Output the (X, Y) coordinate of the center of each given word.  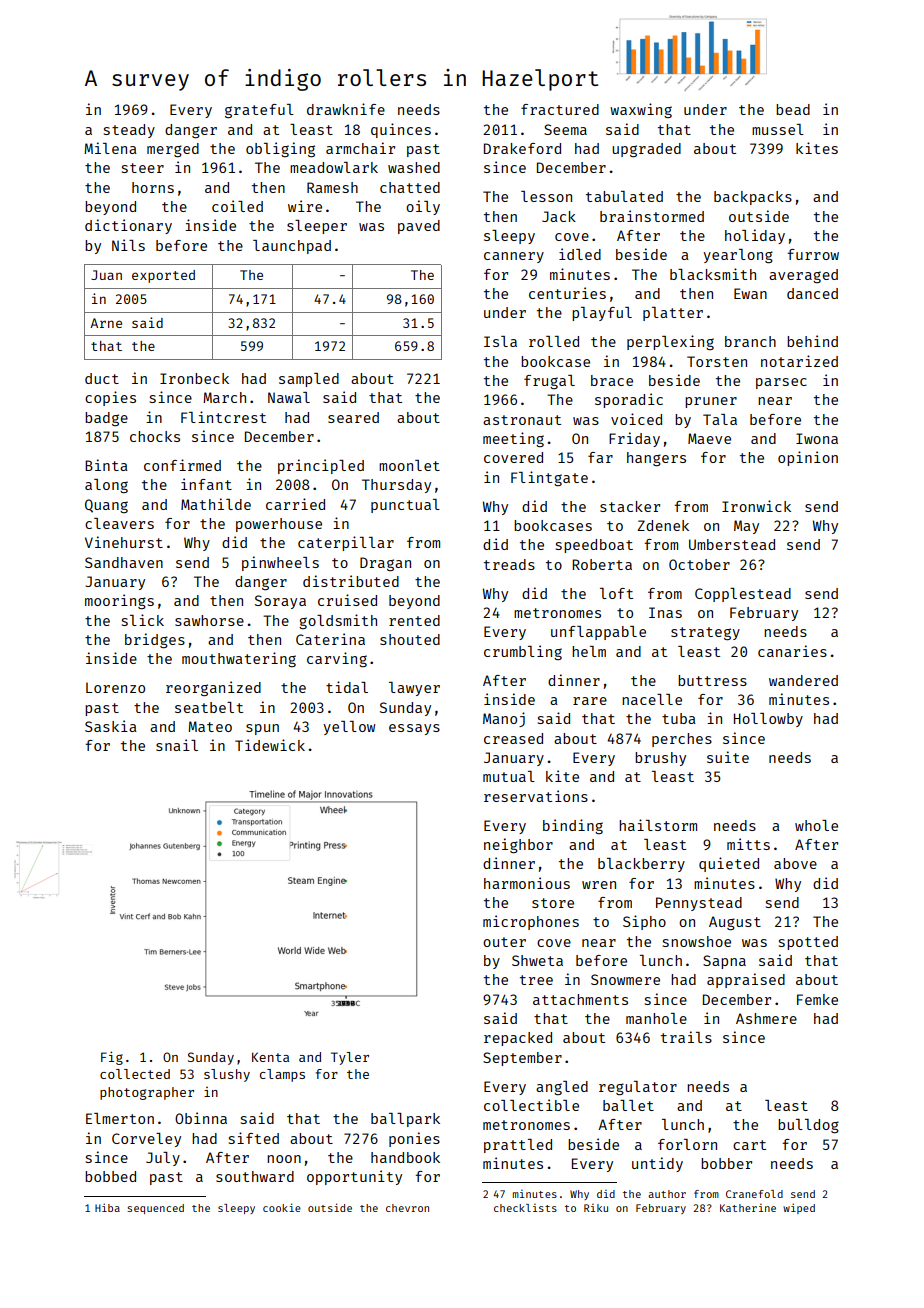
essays (414, 729)
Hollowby (768, 720)
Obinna (201, 1118)
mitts (748, 844)
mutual (509, 776)
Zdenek (663, 525)
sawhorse (209, 620)
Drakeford (522, 148)
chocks (155, 436)
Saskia (111, 726)
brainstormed (652, 216)
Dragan (385, 564)
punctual (405, 506)
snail (177, 745)
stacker (630, 506)
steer (143, 168)
